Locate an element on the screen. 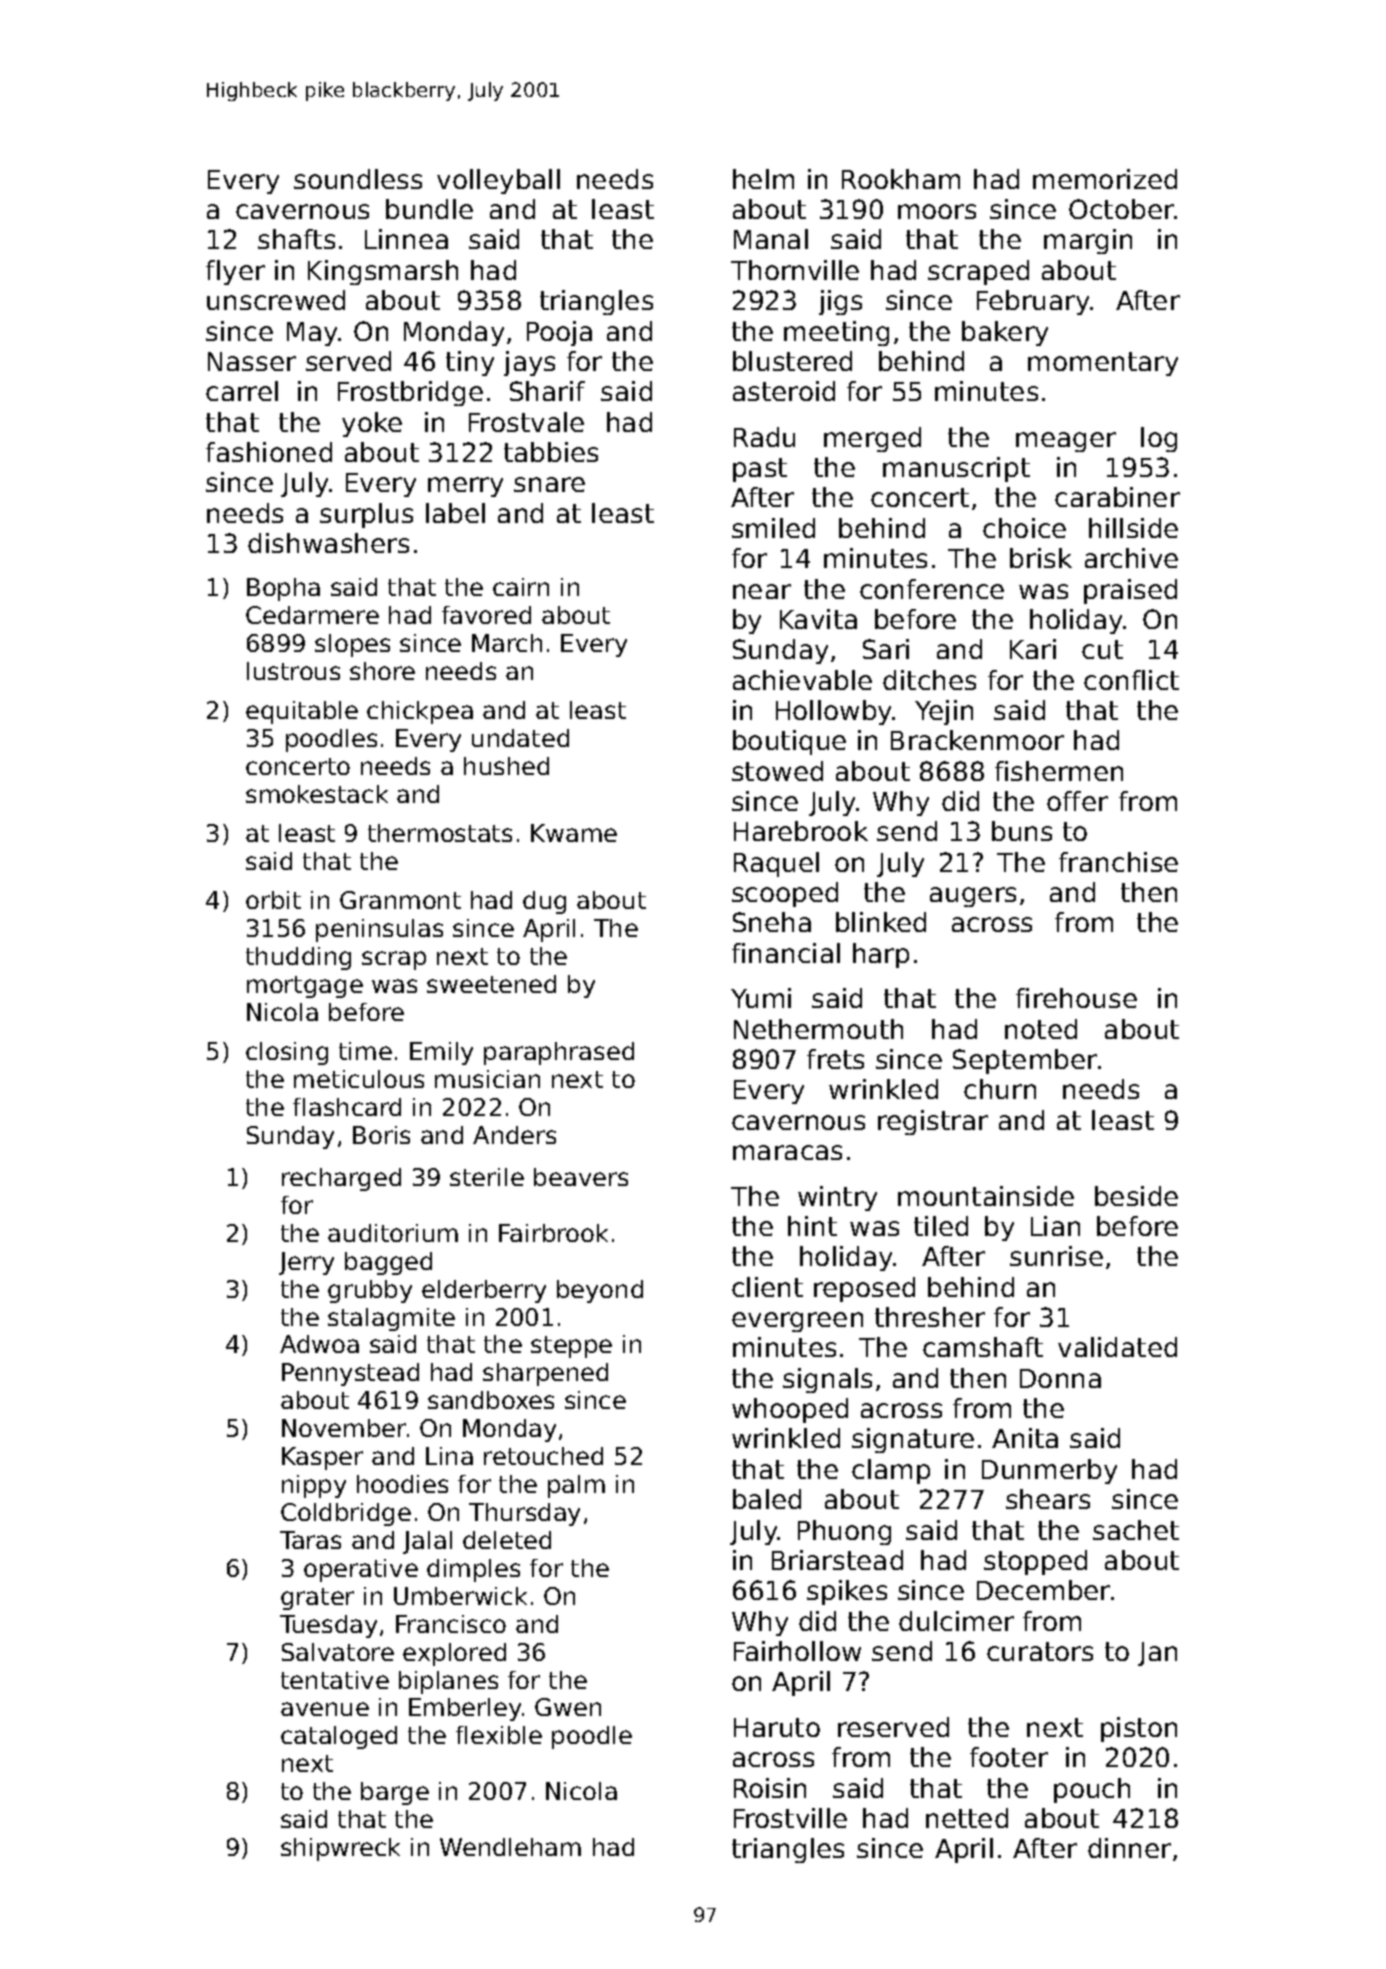  near is located at coordinates (762, 591).
